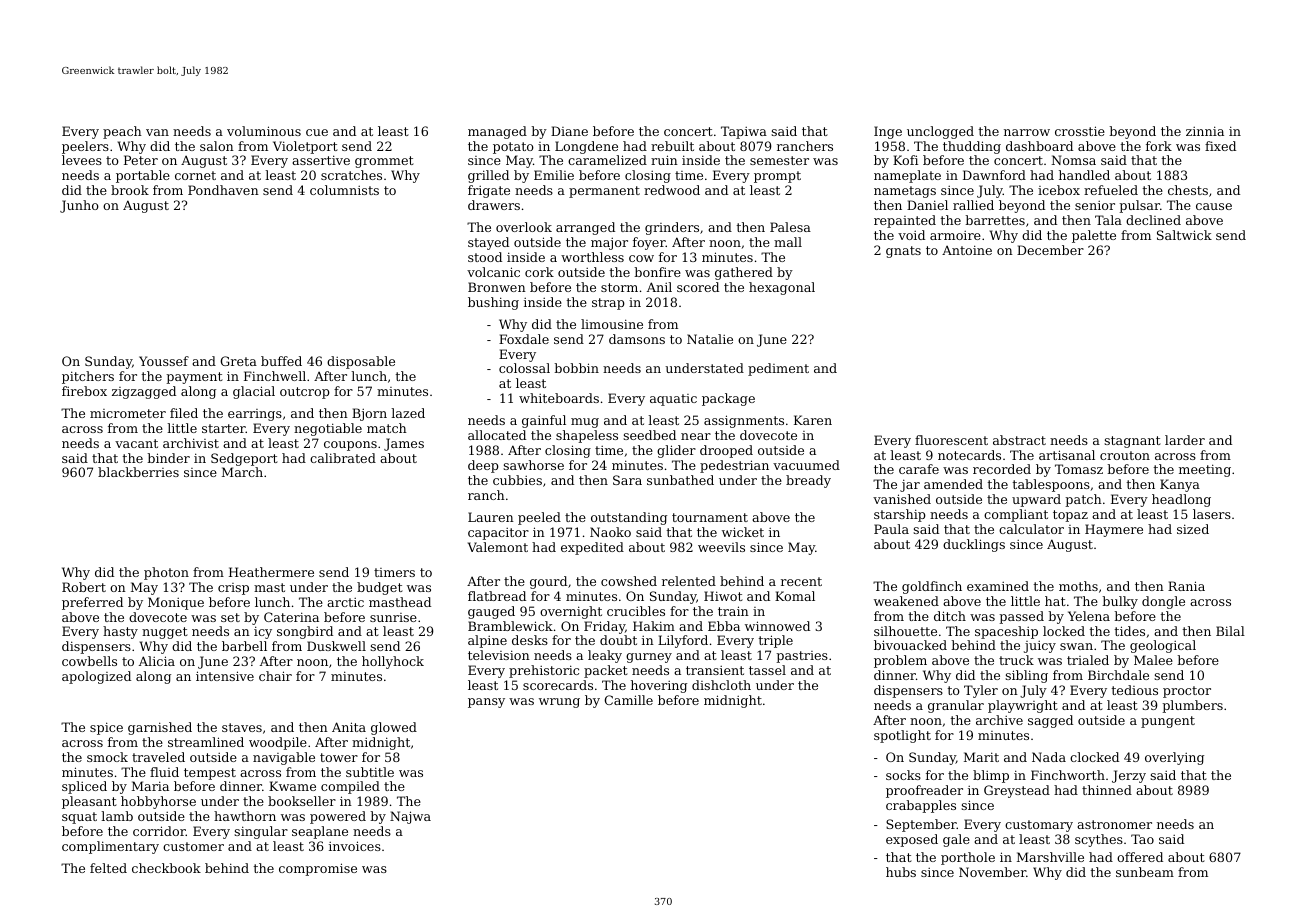 Image resolution: width=1308 pixels, height=924 pixels. Describe the element at coordinates (903, 775) in the document. I see `socks` at that location.
